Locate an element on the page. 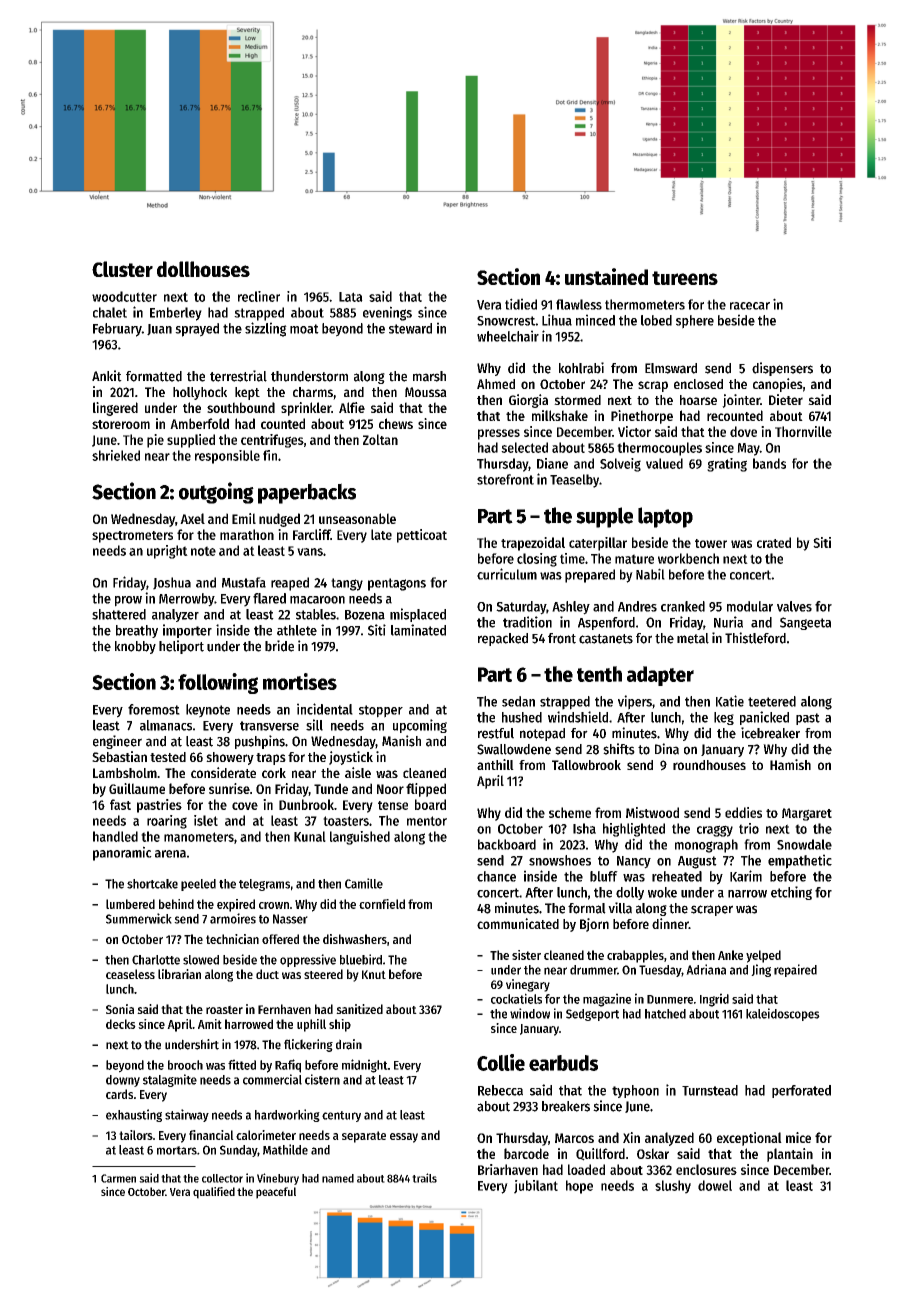  dispensers is located at coordinates (782, 369).
